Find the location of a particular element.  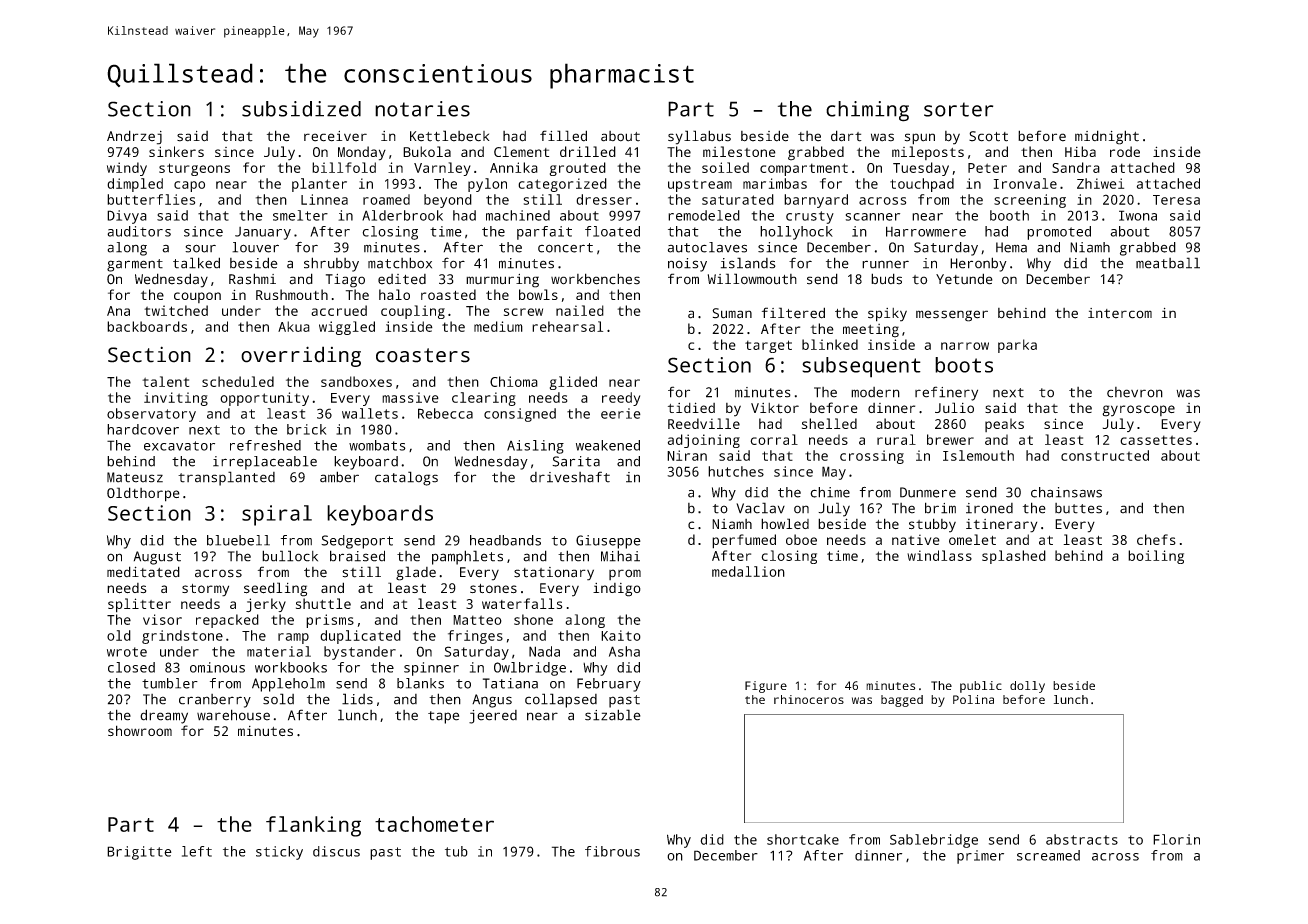

subsidized is located at coordinates (301, 109).
